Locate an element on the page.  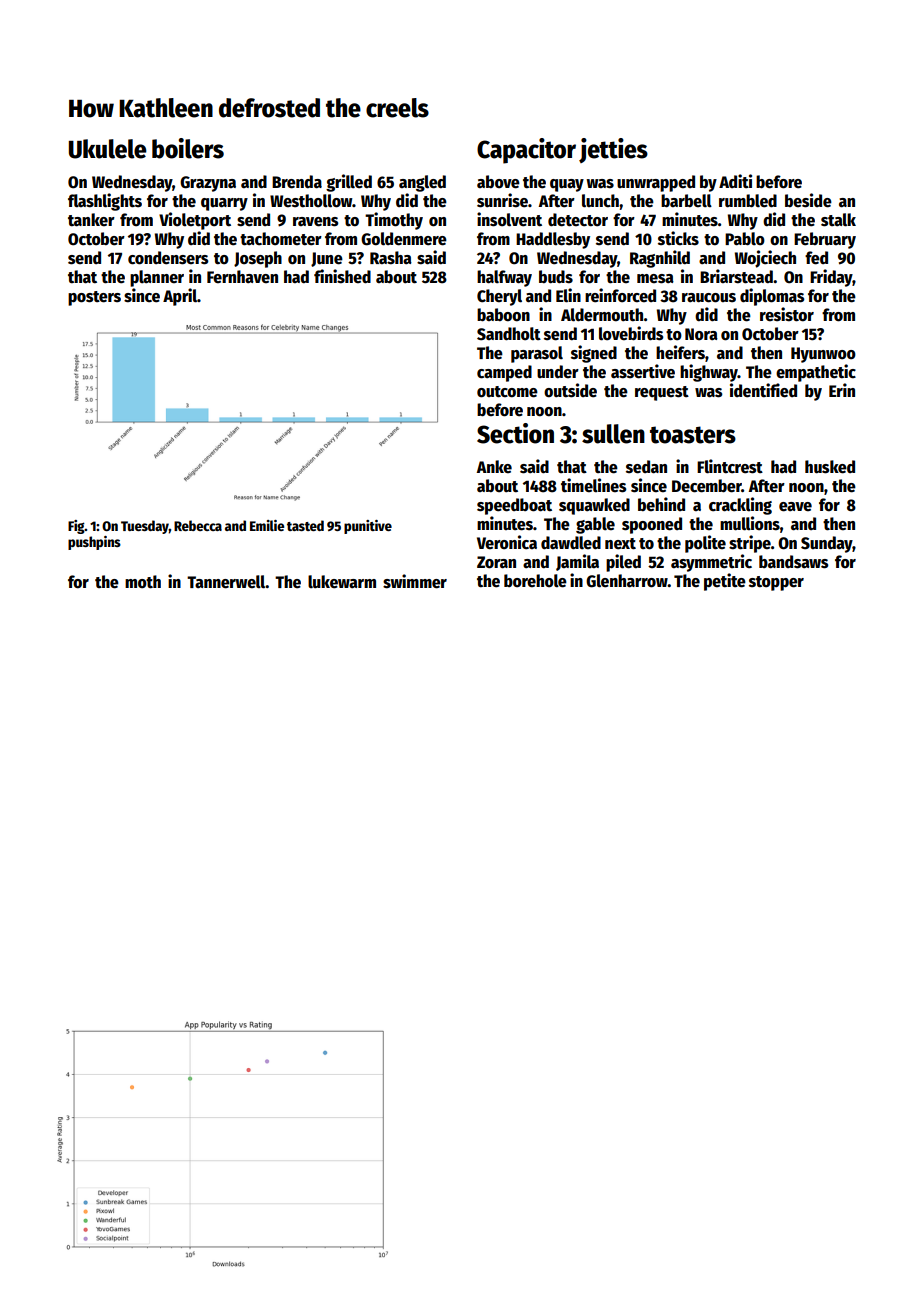
baboon is located at coordinates (503, 315).
